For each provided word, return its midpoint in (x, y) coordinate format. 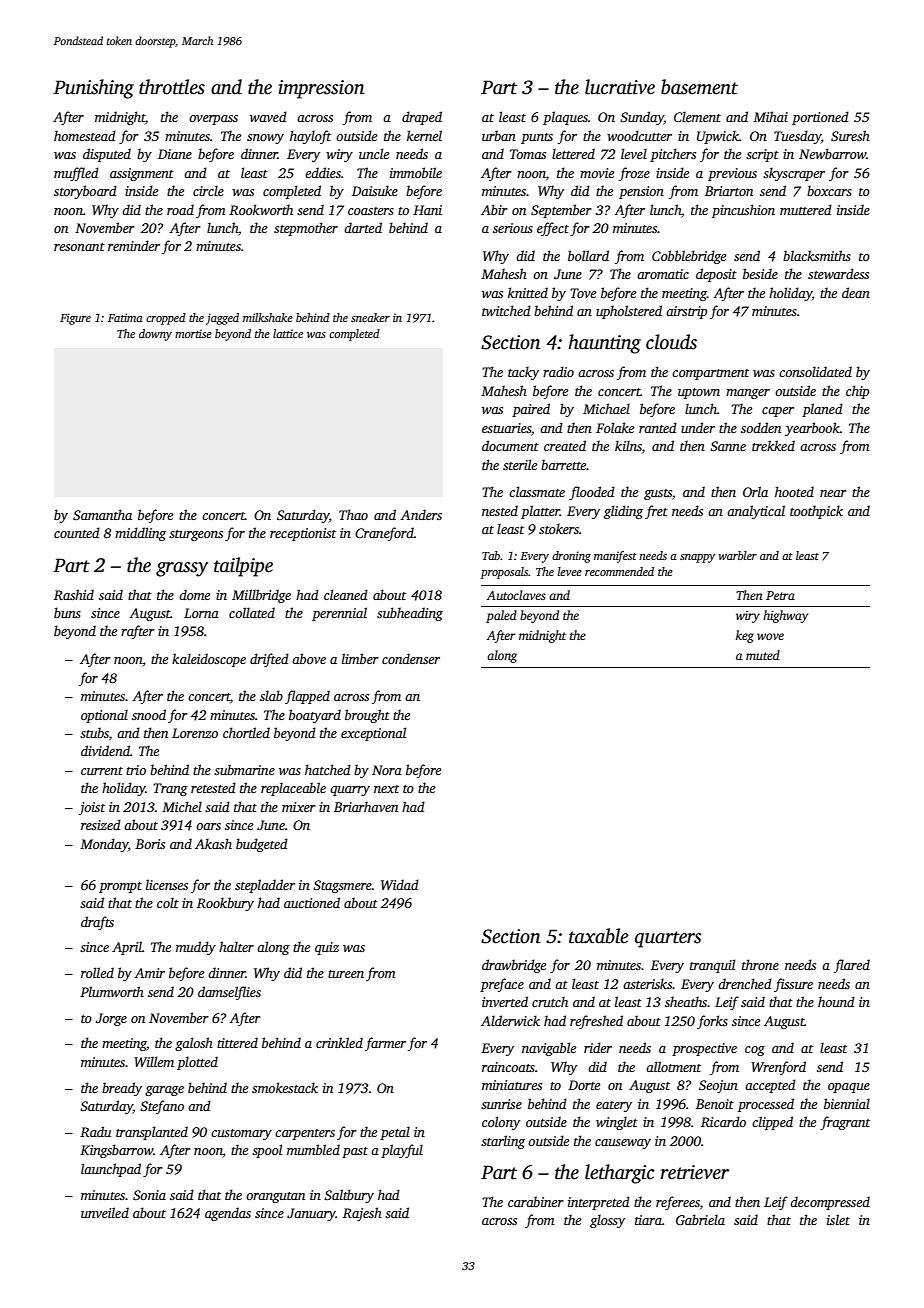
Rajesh (362, 1214)
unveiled (105, 1212)
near (833, 493)
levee (570, 571)
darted (363, 227)
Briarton (729, 191)
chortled (246, 732)
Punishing (93, 89)
